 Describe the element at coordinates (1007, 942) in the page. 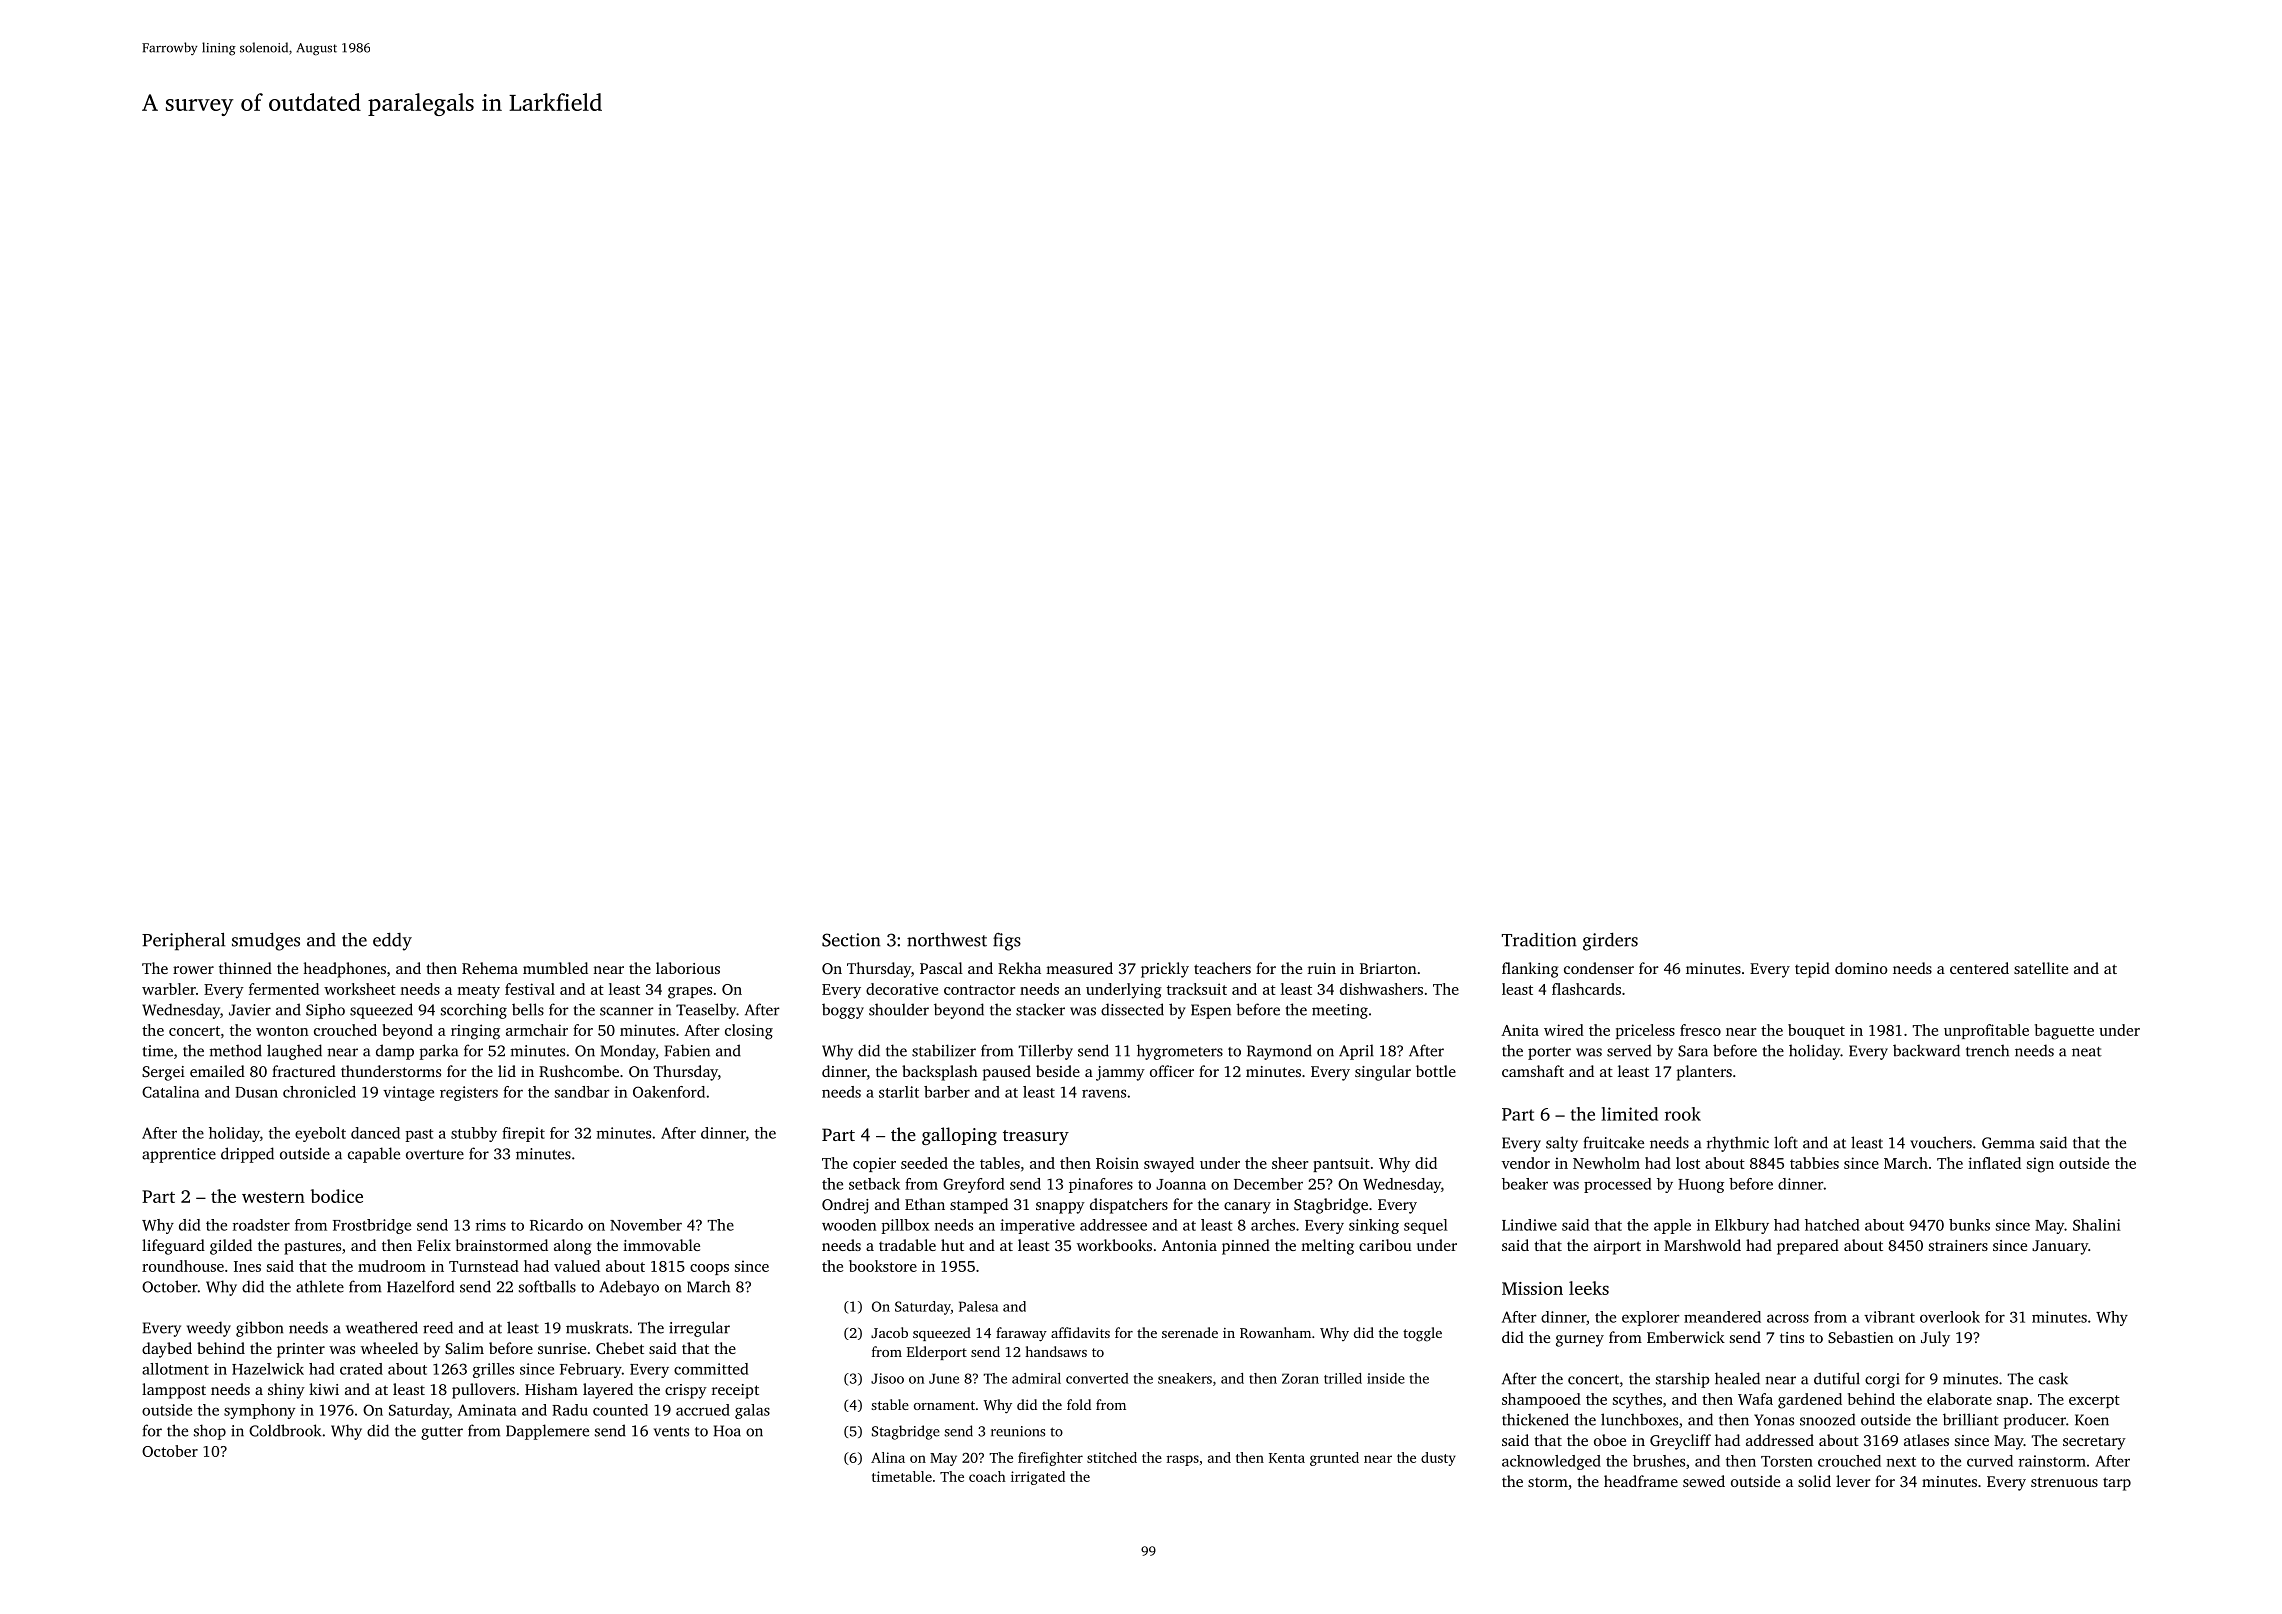

I see `figs` at that location.
